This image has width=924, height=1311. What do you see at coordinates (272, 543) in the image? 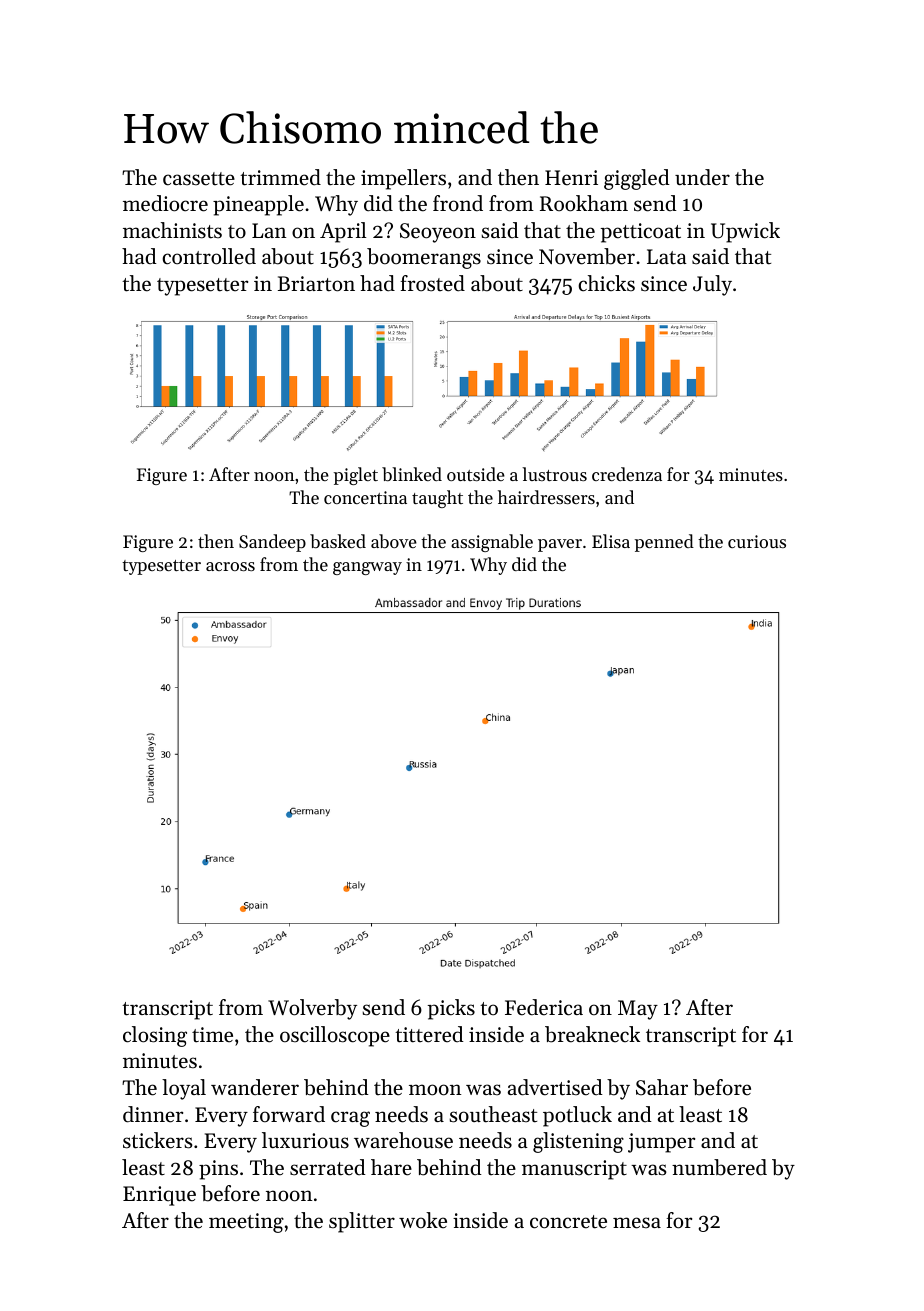
I see `Sandeep` at bounding box center [272, 543].
